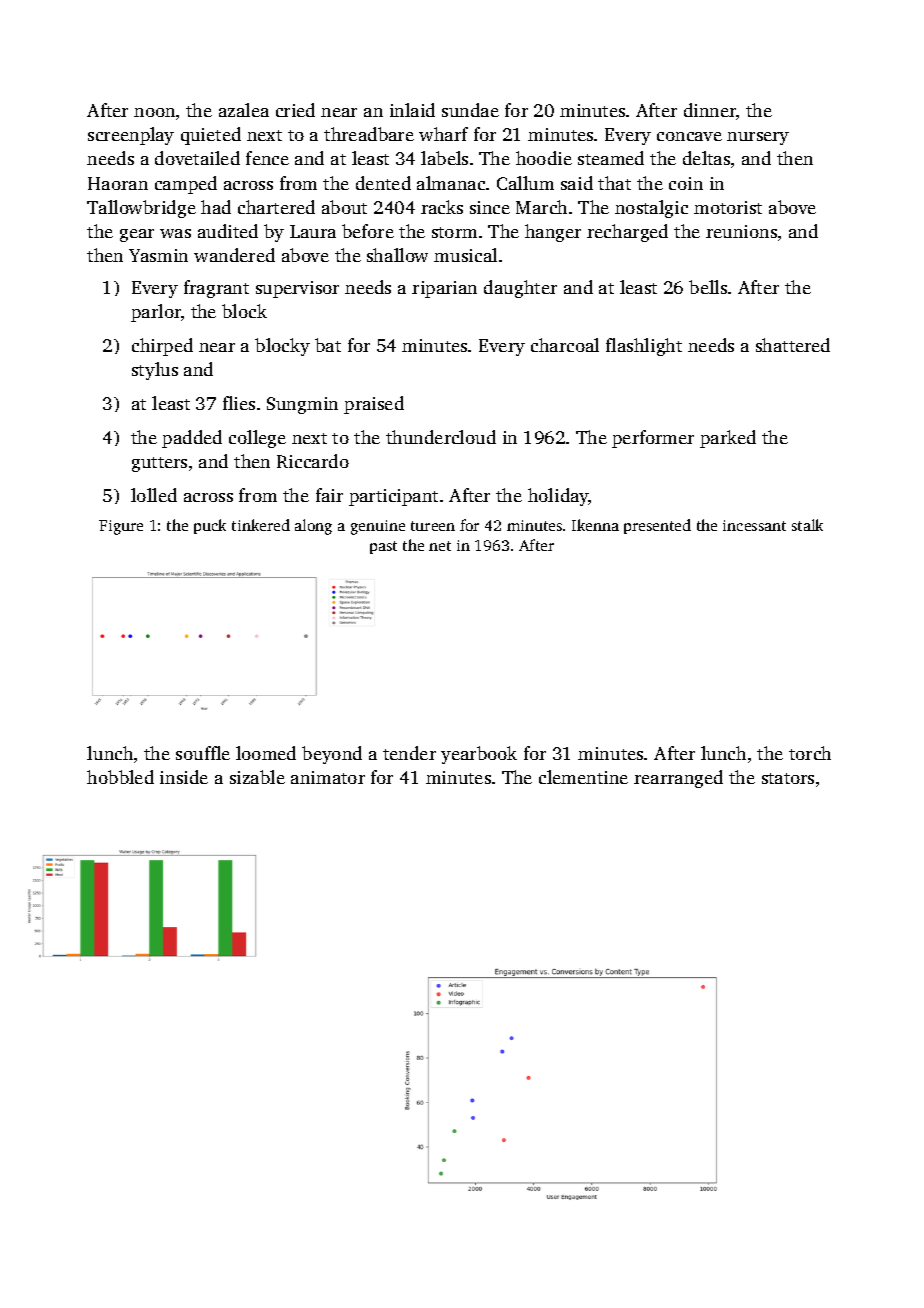 This screenshot has width=924, height=1308. What do you see at coordinates (710, 110) in the screenshot?
I see `dinner` at bounding box center [710, 110].
